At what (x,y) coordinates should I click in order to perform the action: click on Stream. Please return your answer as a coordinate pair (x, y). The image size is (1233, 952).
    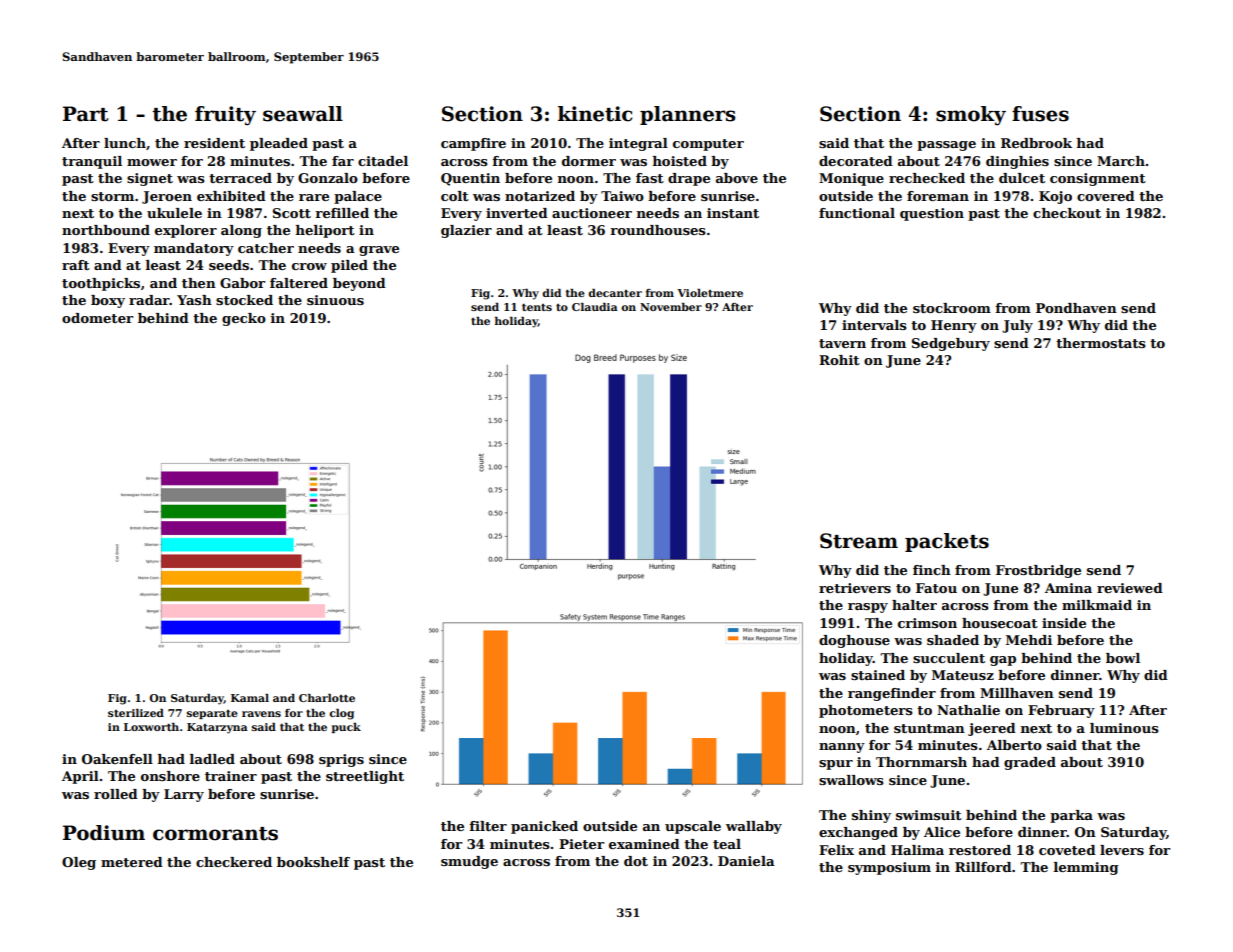
    Looking at the image, I should click on (859, 541).
